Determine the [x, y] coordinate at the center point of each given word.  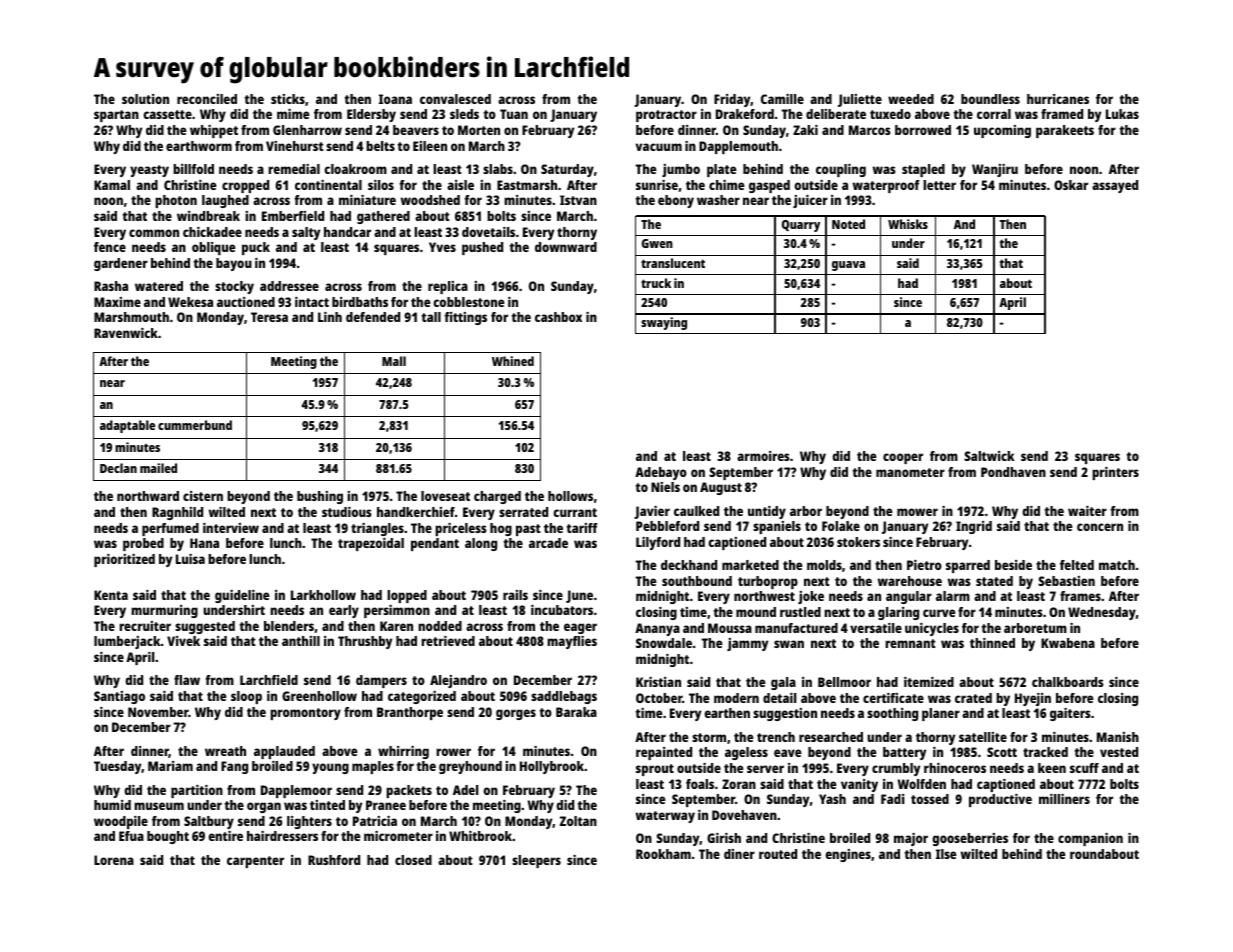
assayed [1115, 186]
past [528, 530]
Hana [204, 543]
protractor [666, 116]
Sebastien [1066, 581]
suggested [205, 627]
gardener [121, 264]
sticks [288, 99]
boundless [990, 99]
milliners [1064, 799]
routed [778, 854]
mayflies [572, 642]
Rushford [334, 860]
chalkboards [1068, 682]
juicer [810, 201]
